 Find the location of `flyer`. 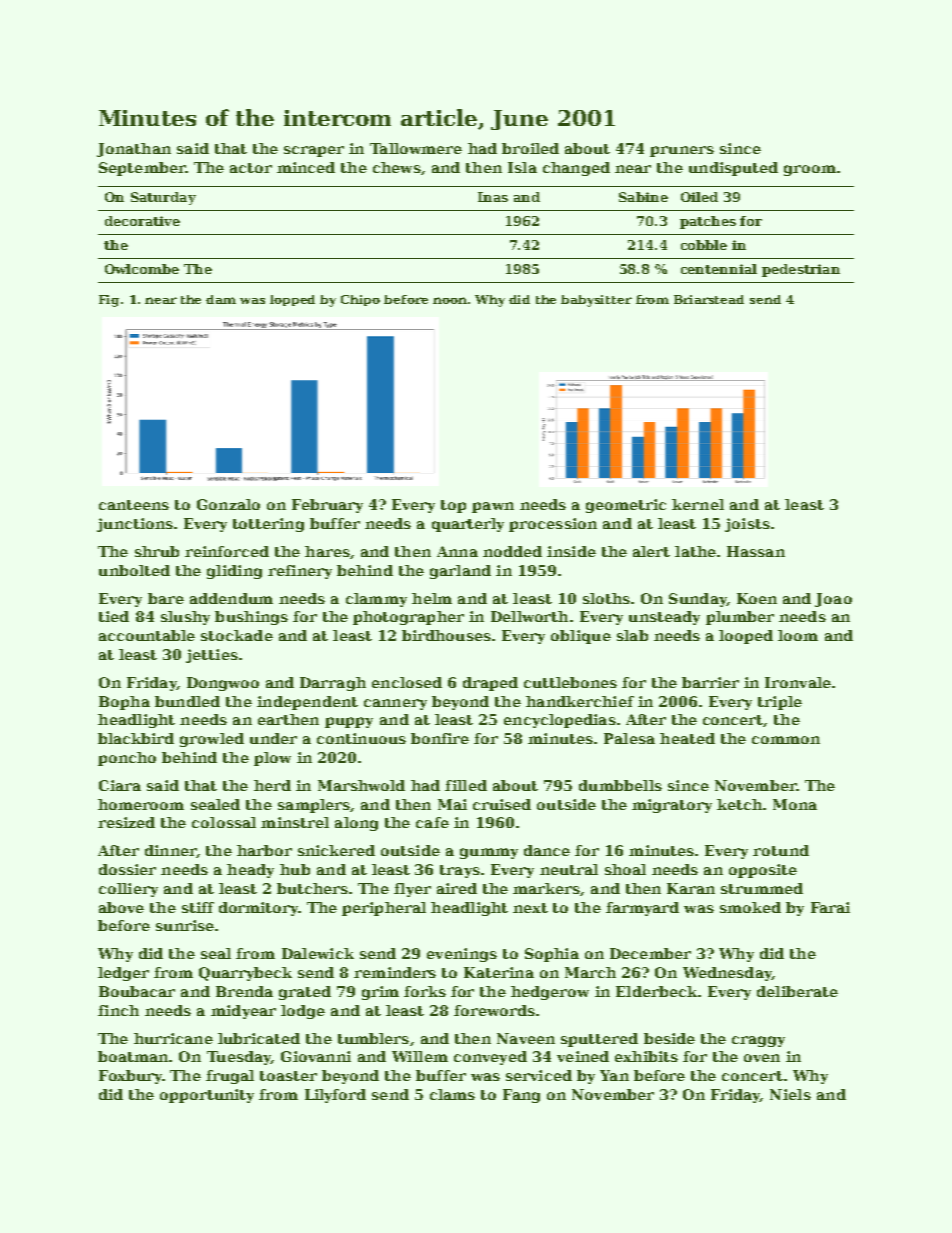

flyer is located at coordinates (412, 890).
